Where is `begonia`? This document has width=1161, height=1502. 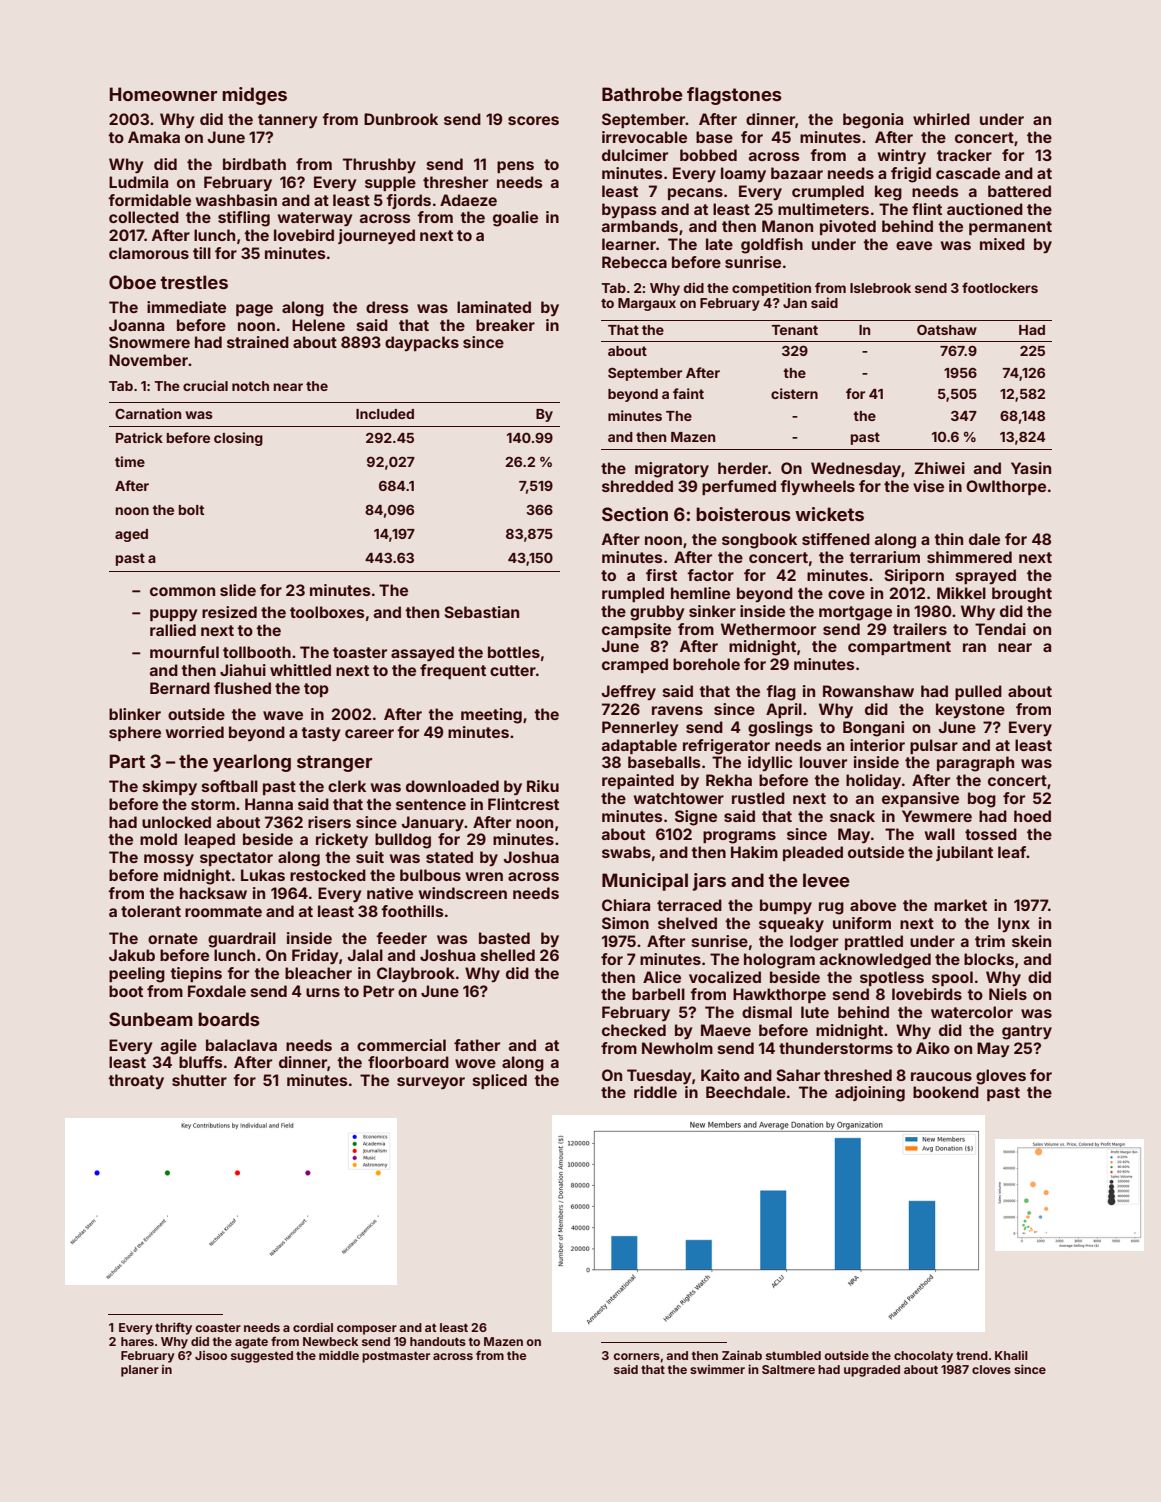
begonia is located at coordinates (873, 121).
